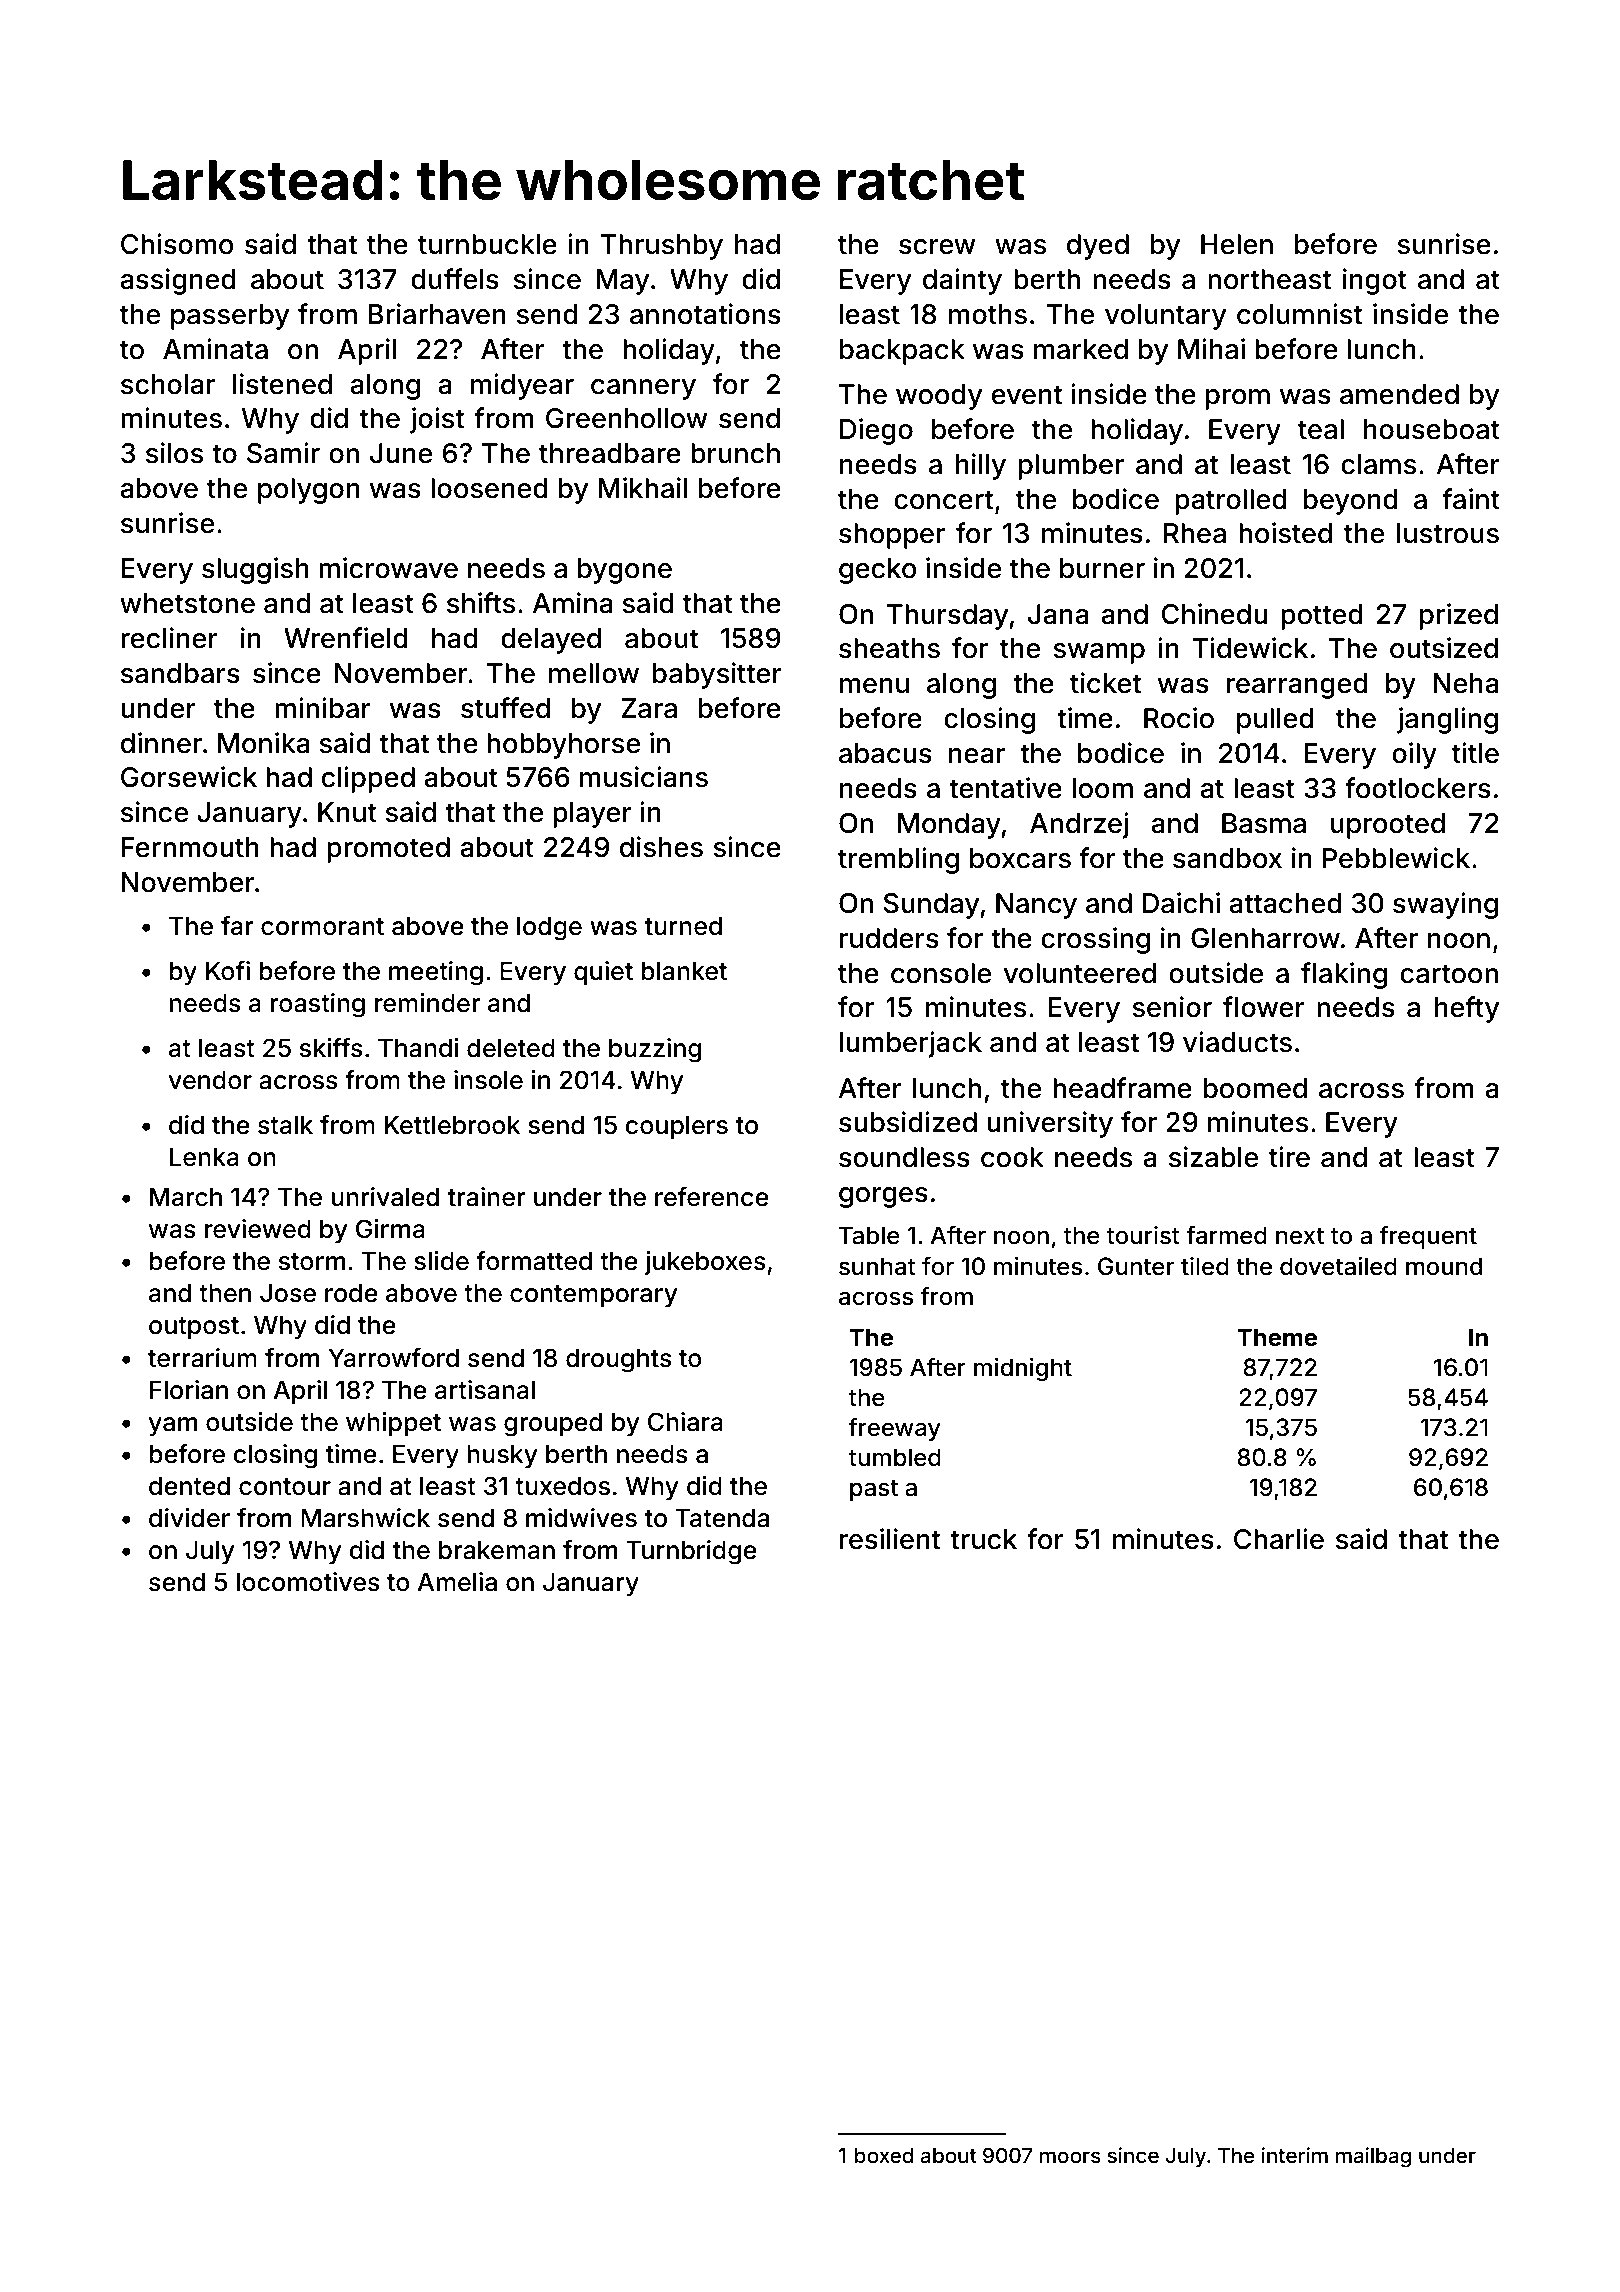 This screenshot has height=2292, width=1620. Describe the element at coordinates (895, 1429) in the screenshot. I see `freeway` at that location.
